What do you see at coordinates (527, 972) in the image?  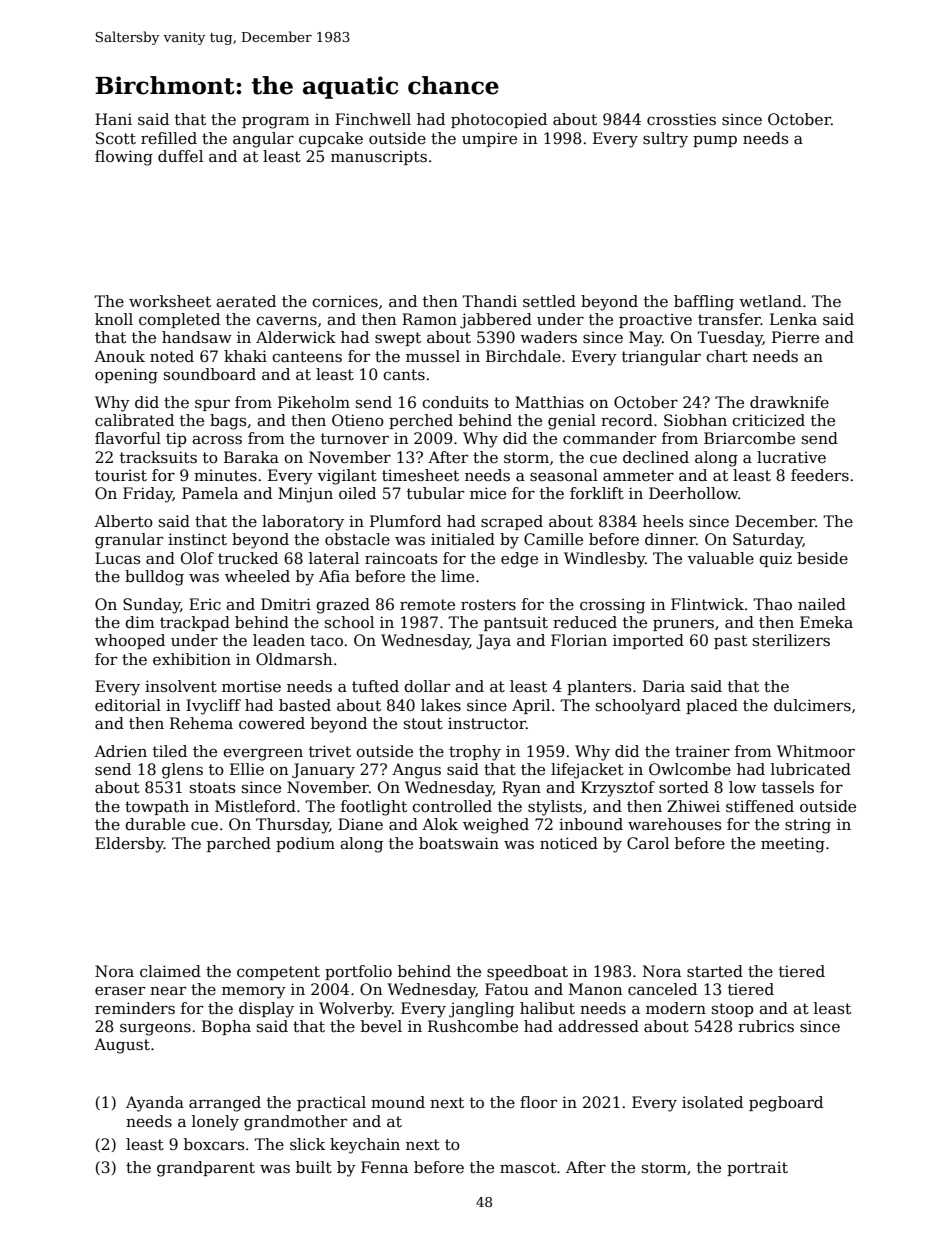 I see `speedboat` at bounding box center [527, 972].
